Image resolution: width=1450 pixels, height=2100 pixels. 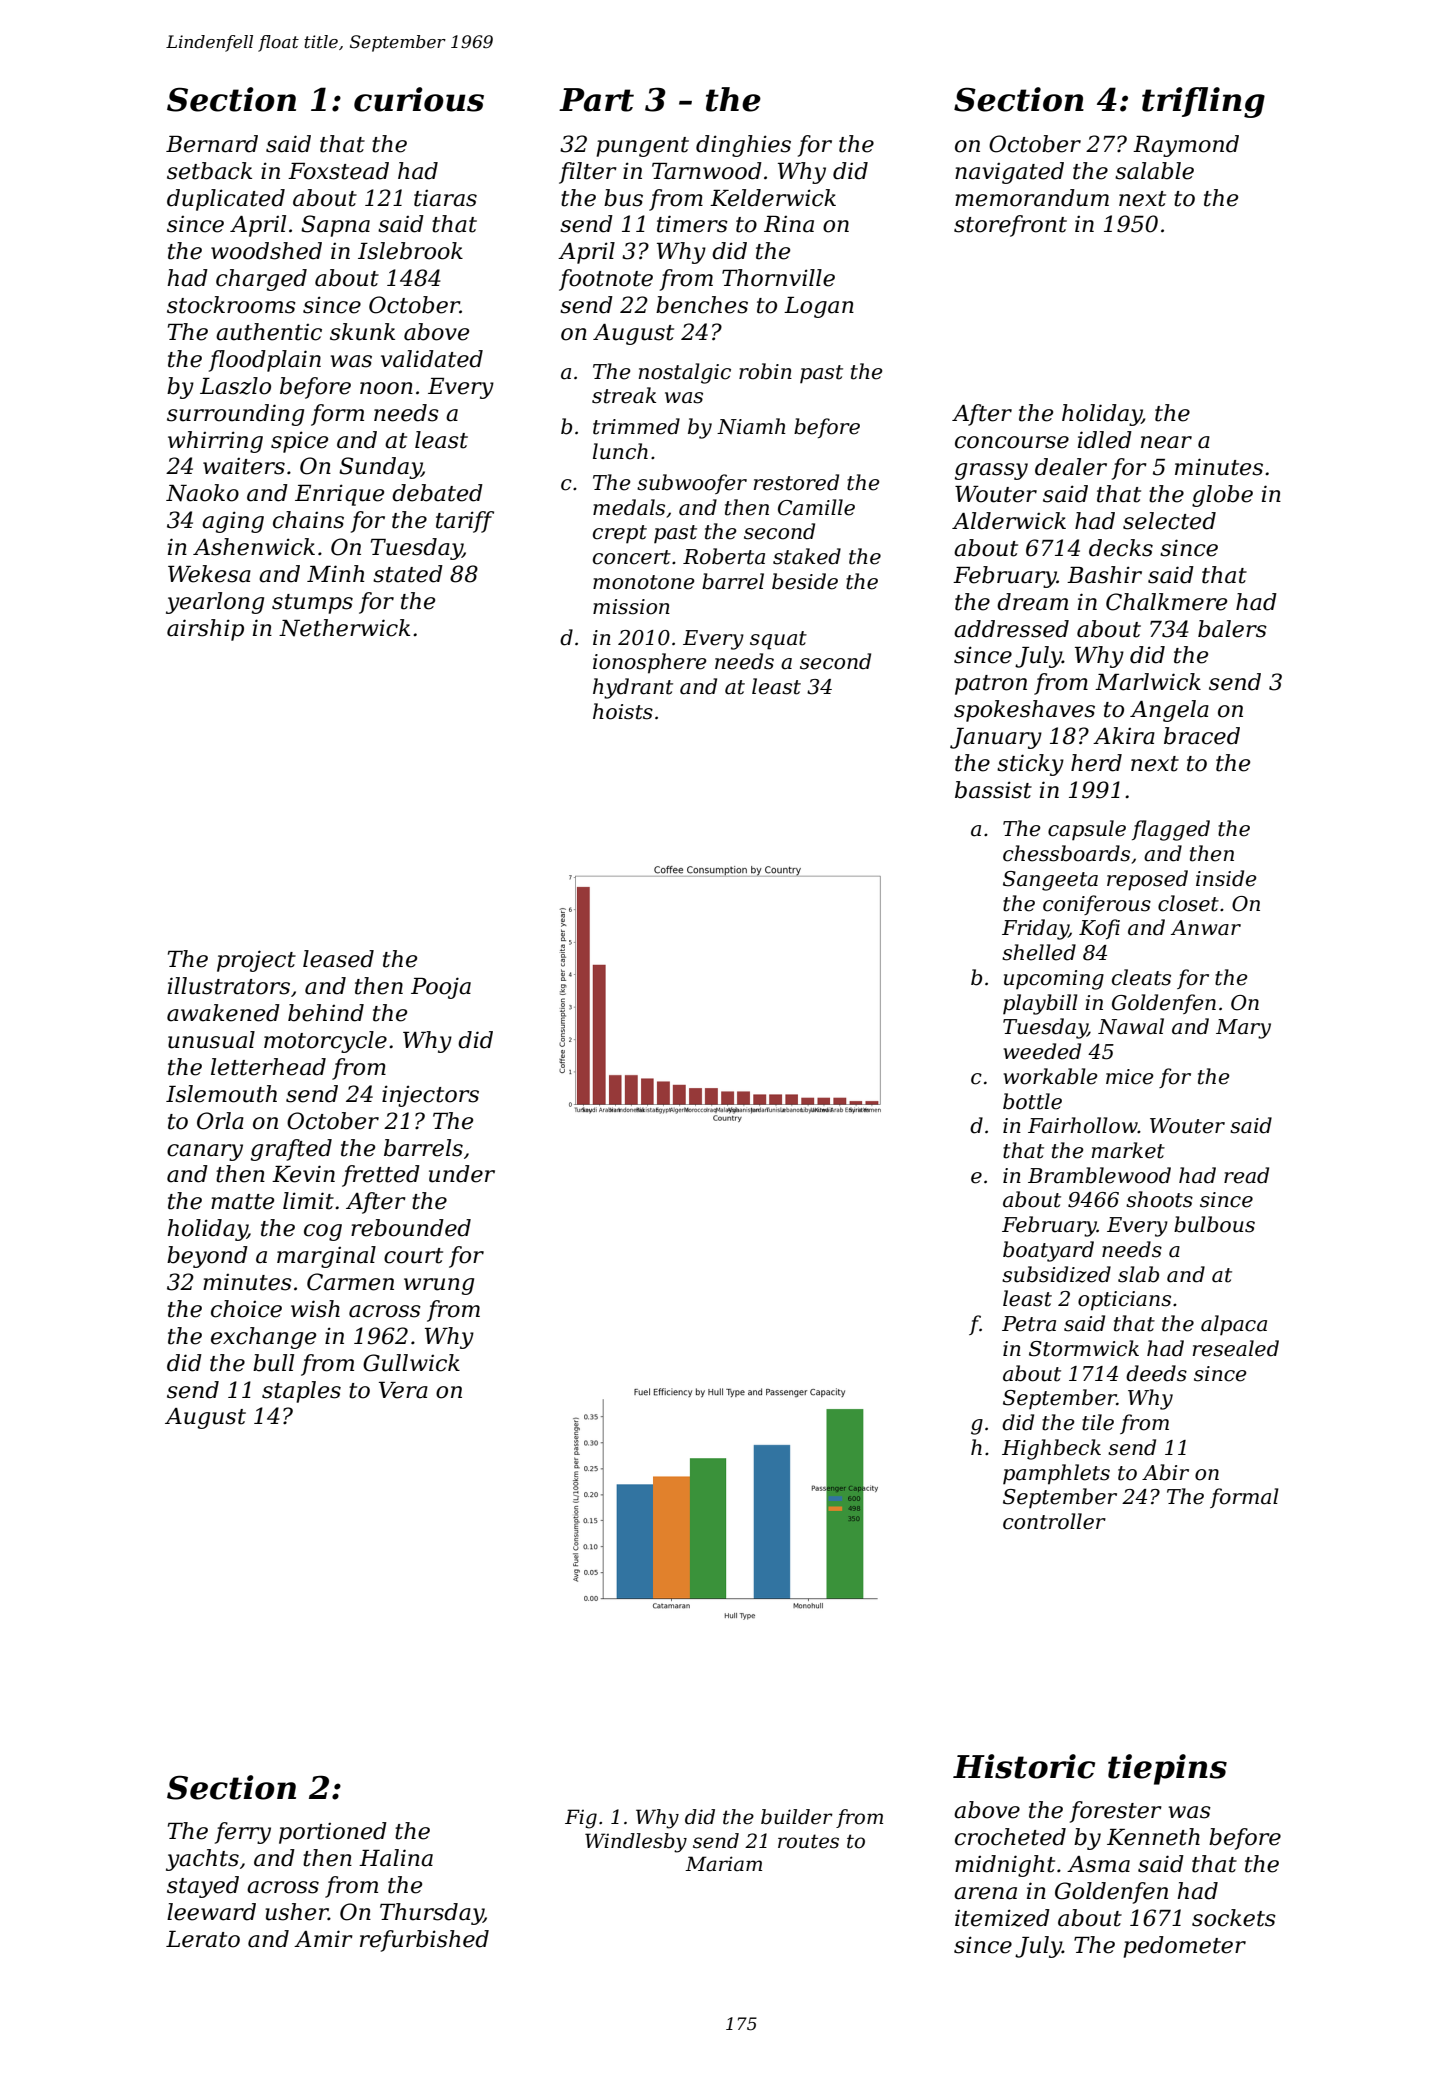 What do you see at coordinates (1097, 905) in the screenshot?
I see `coniferous` at bounding box center [1097, 905].
